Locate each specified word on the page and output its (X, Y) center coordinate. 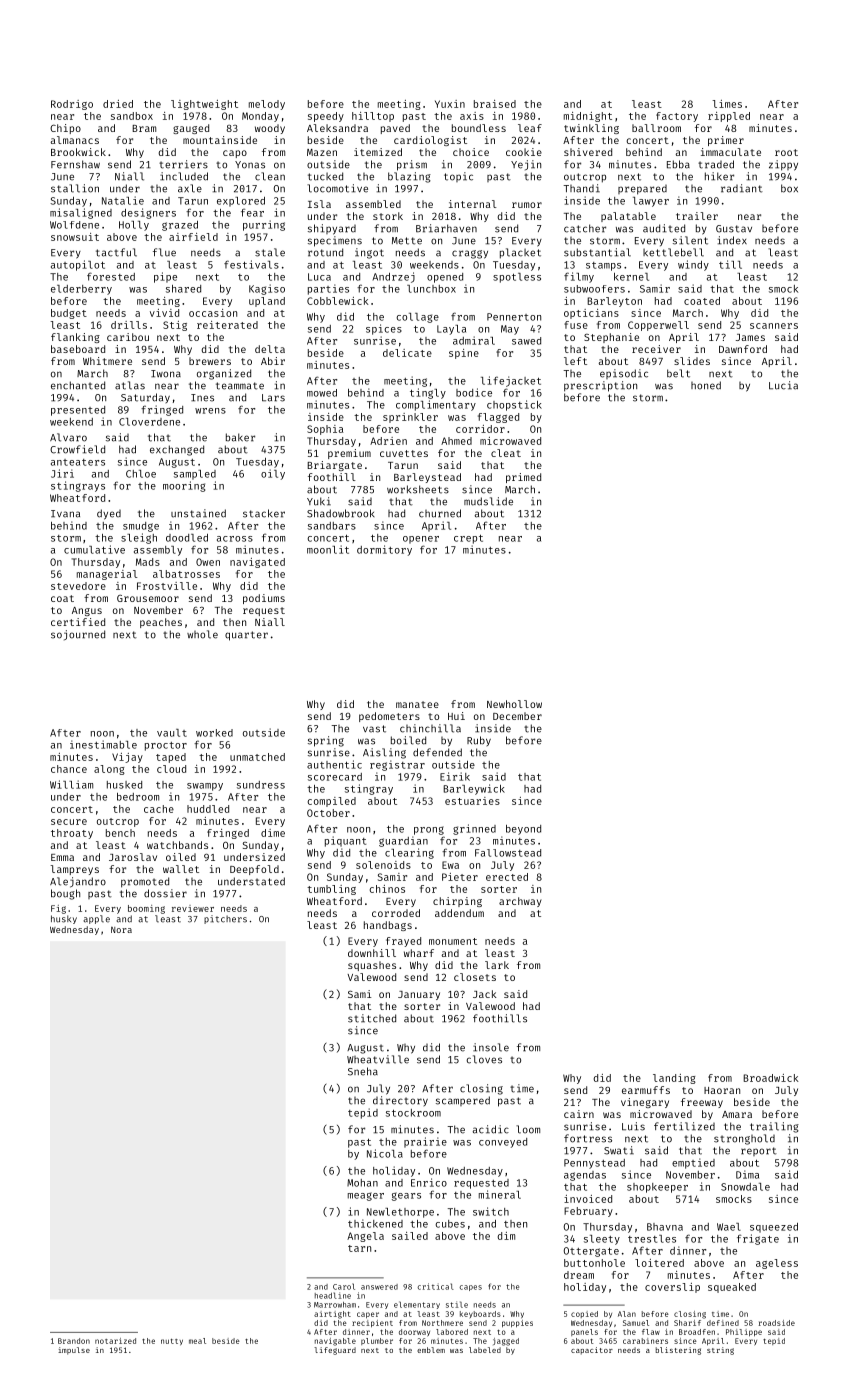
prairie (425, 1142)
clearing (409, 853)
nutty (172, 1342)
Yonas (250, 165)
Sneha (363, 1071)
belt (678, 373)
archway (520, 902)
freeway (702, 1103)
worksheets (418, 489)
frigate (758, 1239)
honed (706, 385)
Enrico (429, 1182)
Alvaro (68, 437)
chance (69, 769)
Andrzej (394, 277)
